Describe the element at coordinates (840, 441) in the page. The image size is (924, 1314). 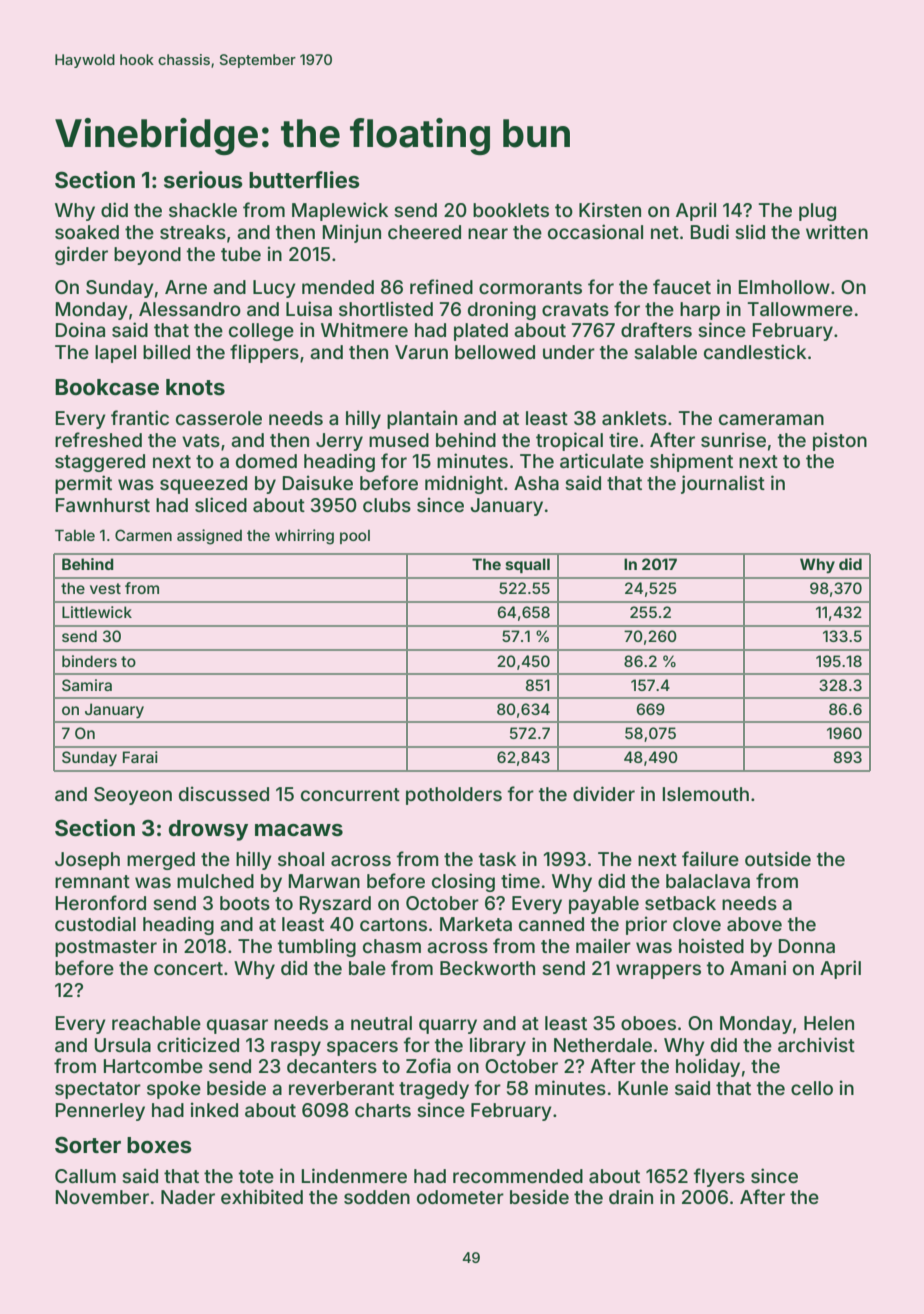
I see `piston` at that location.
